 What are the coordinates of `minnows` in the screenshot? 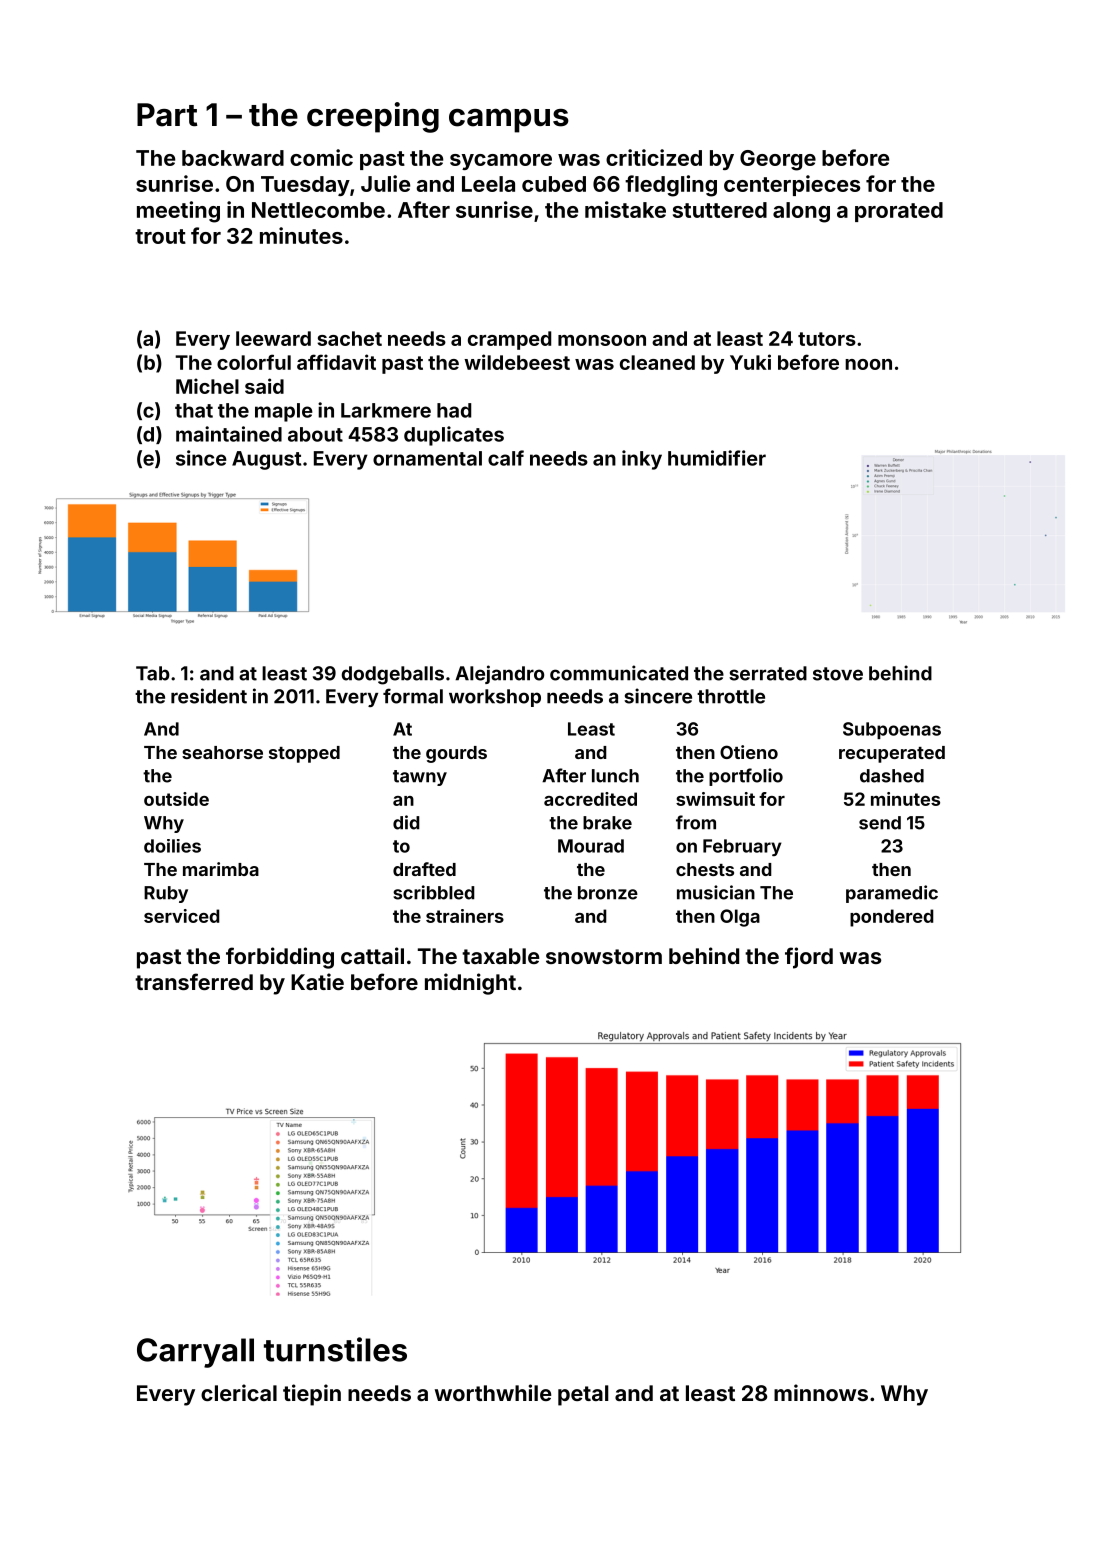 It's located at (821, 1392).
